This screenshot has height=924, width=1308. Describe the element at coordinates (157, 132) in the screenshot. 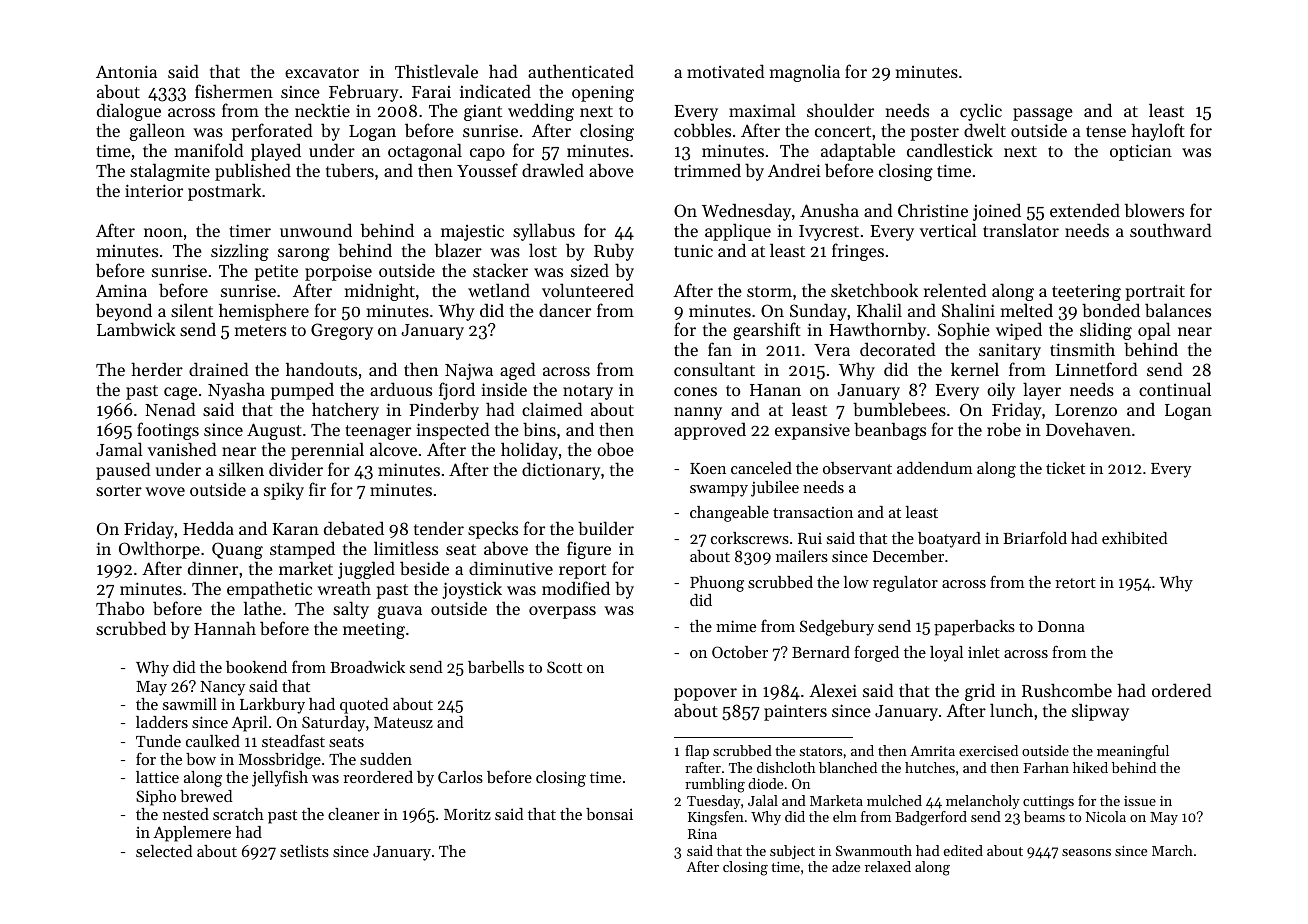

I see `galleon` at that location.
